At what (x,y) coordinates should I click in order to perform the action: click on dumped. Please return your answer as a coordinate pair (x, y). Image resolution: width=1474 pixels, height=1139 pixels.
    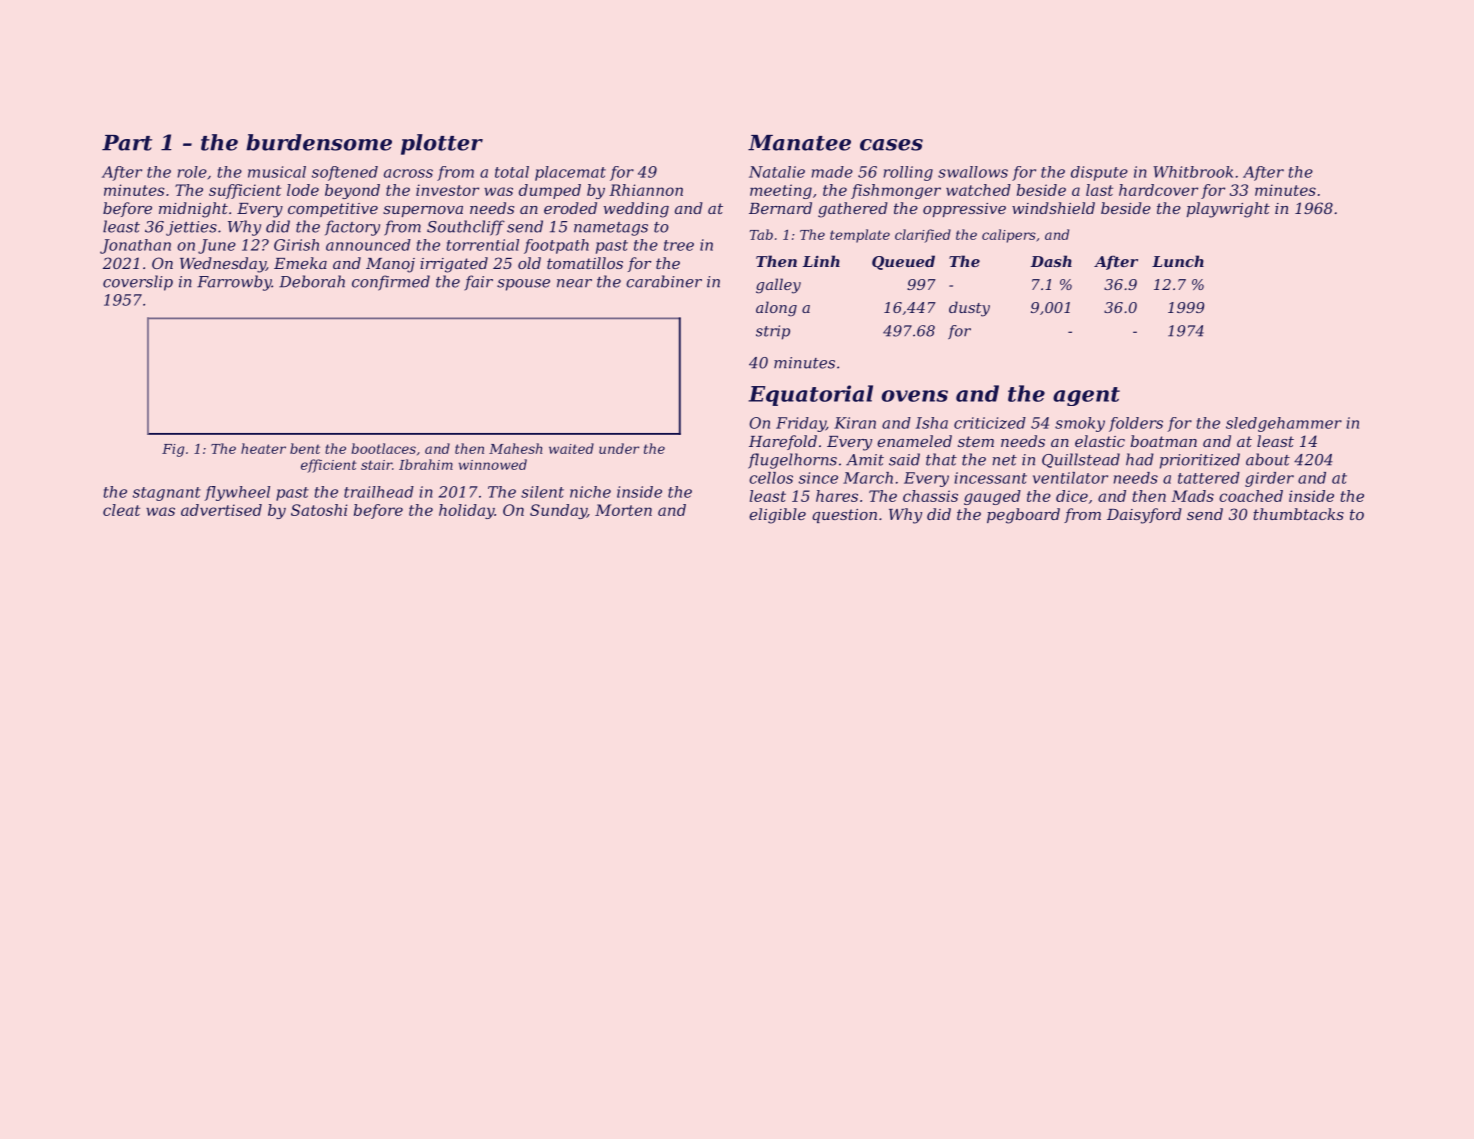
    Looking at the image, I should click on (550, 191).
